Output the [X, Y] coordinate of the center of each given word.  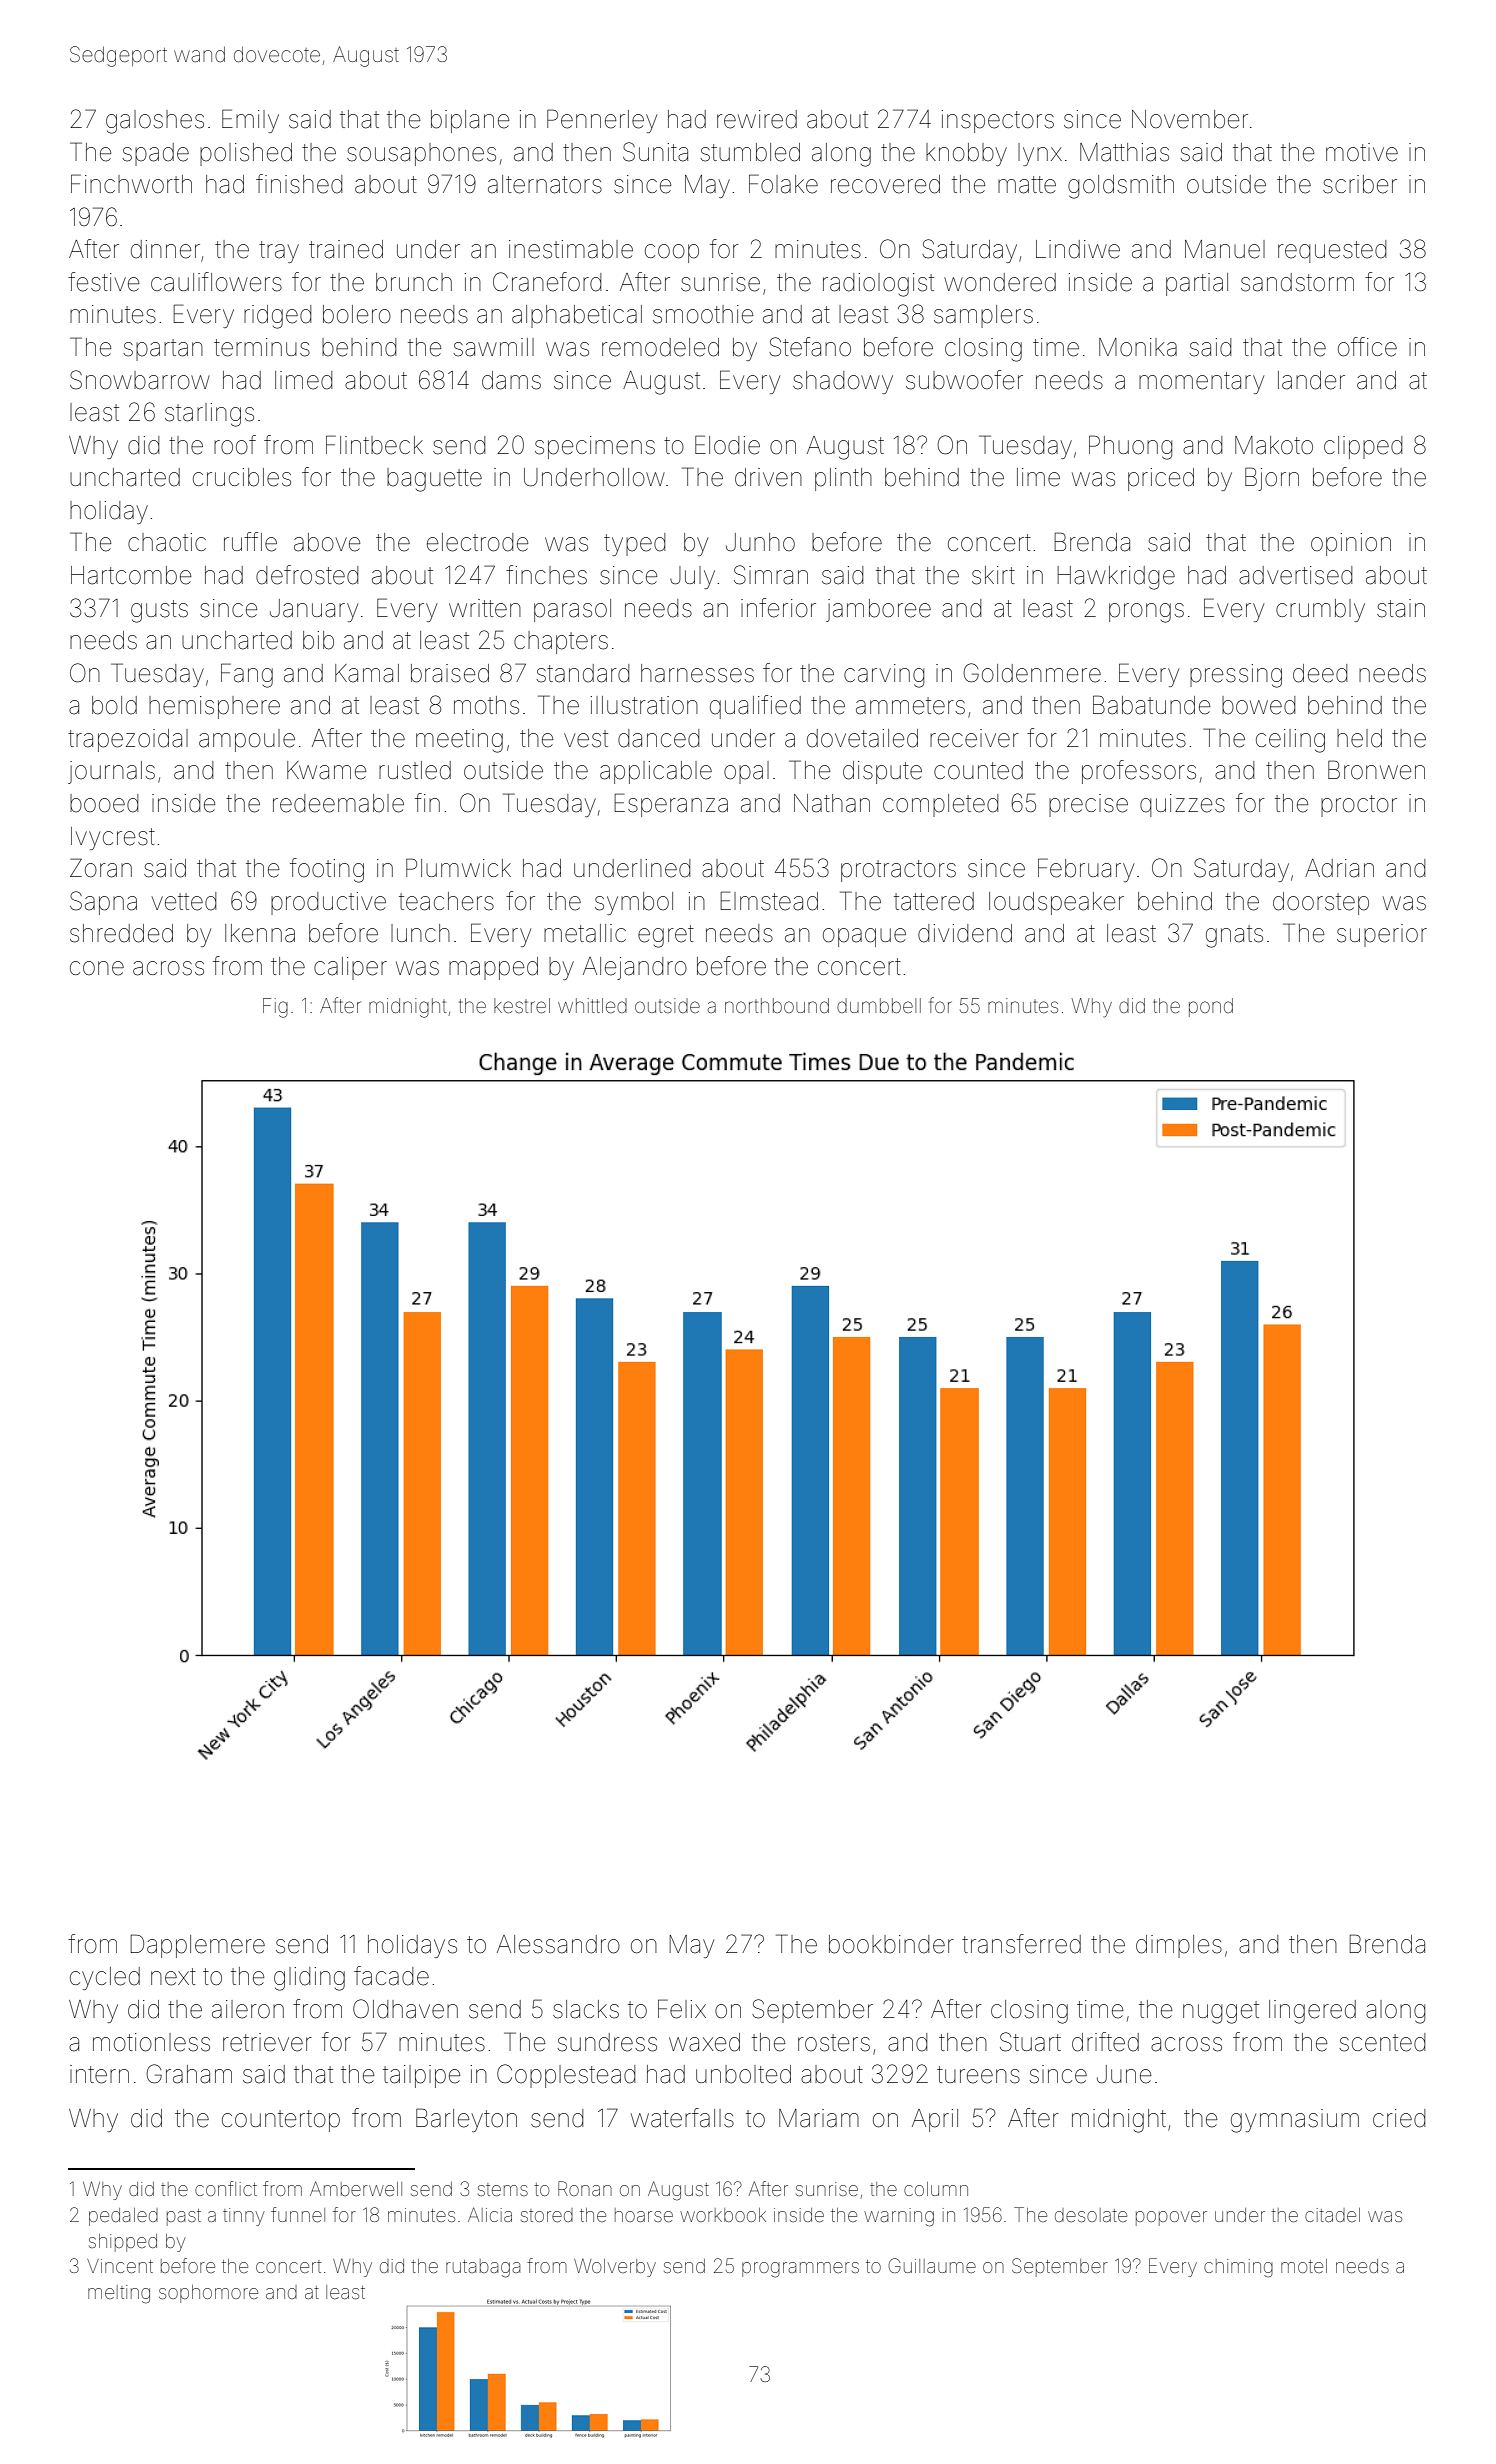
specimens [595, 447]
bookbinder [891, 1944]
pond [1211, 1007]
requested [1332, 251]
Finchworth [131, 183]
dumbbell [879, 1005]
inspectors [998, 121]
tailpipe [422, 2076]
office [1367, 347]
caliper [350, 968]
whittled [592, 1005]
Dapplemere [197, 1946]
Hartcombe [131, 575]
